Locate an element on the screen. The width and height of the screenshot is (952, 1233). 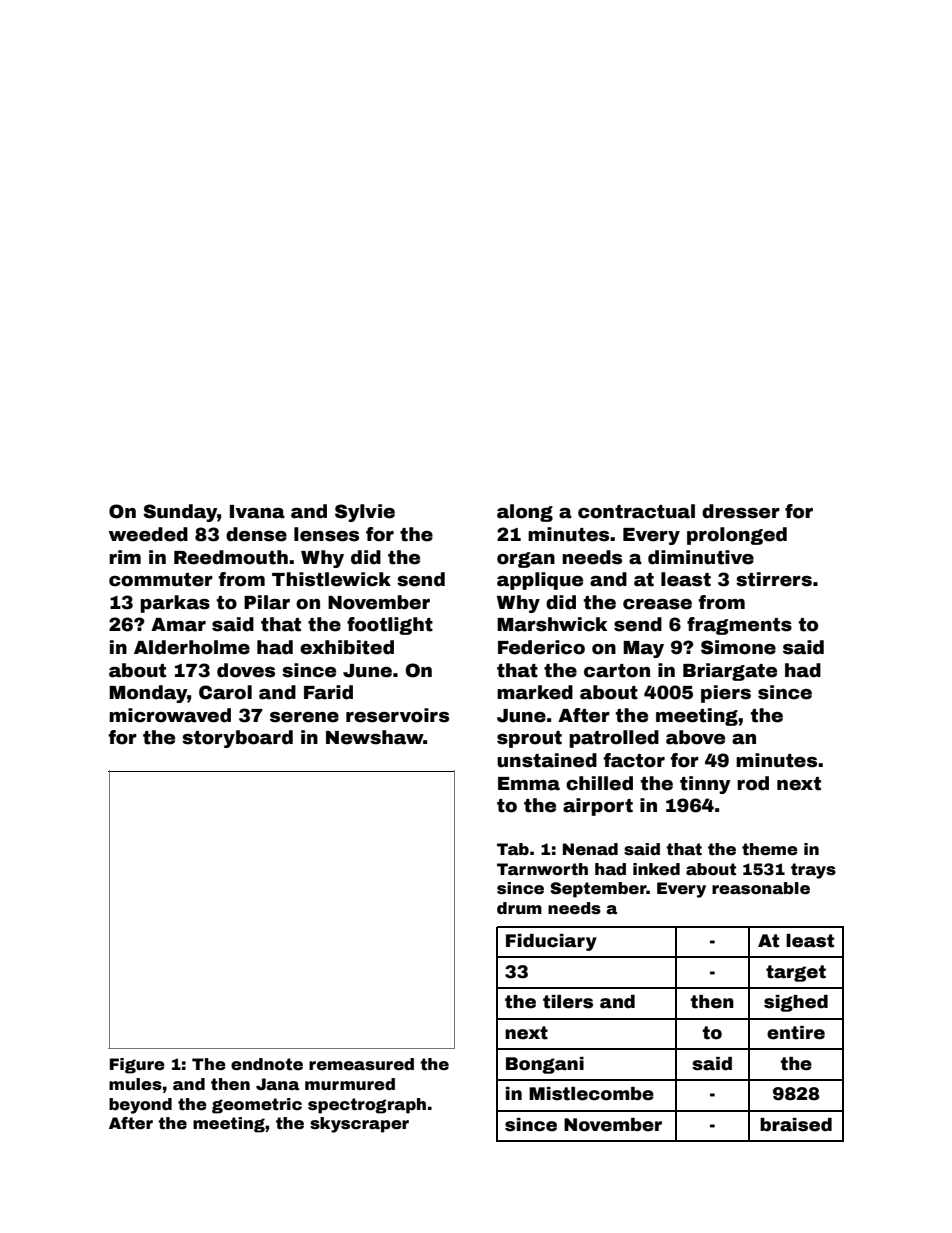
Briargate is located at coordinates (730, 672).
